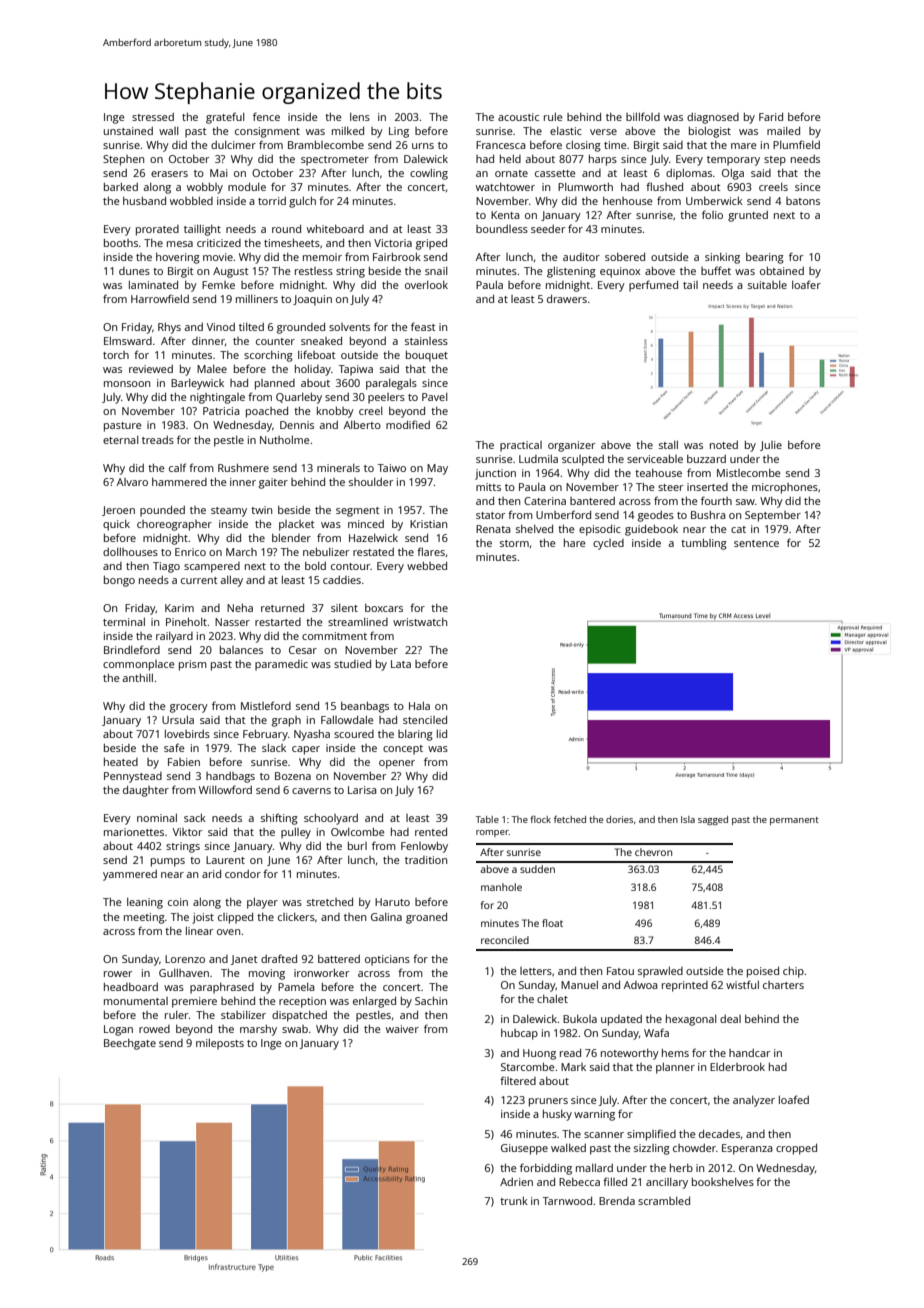  Describe the element at coordinates (689, 174) in the document. I see `diplomas` at that location.
